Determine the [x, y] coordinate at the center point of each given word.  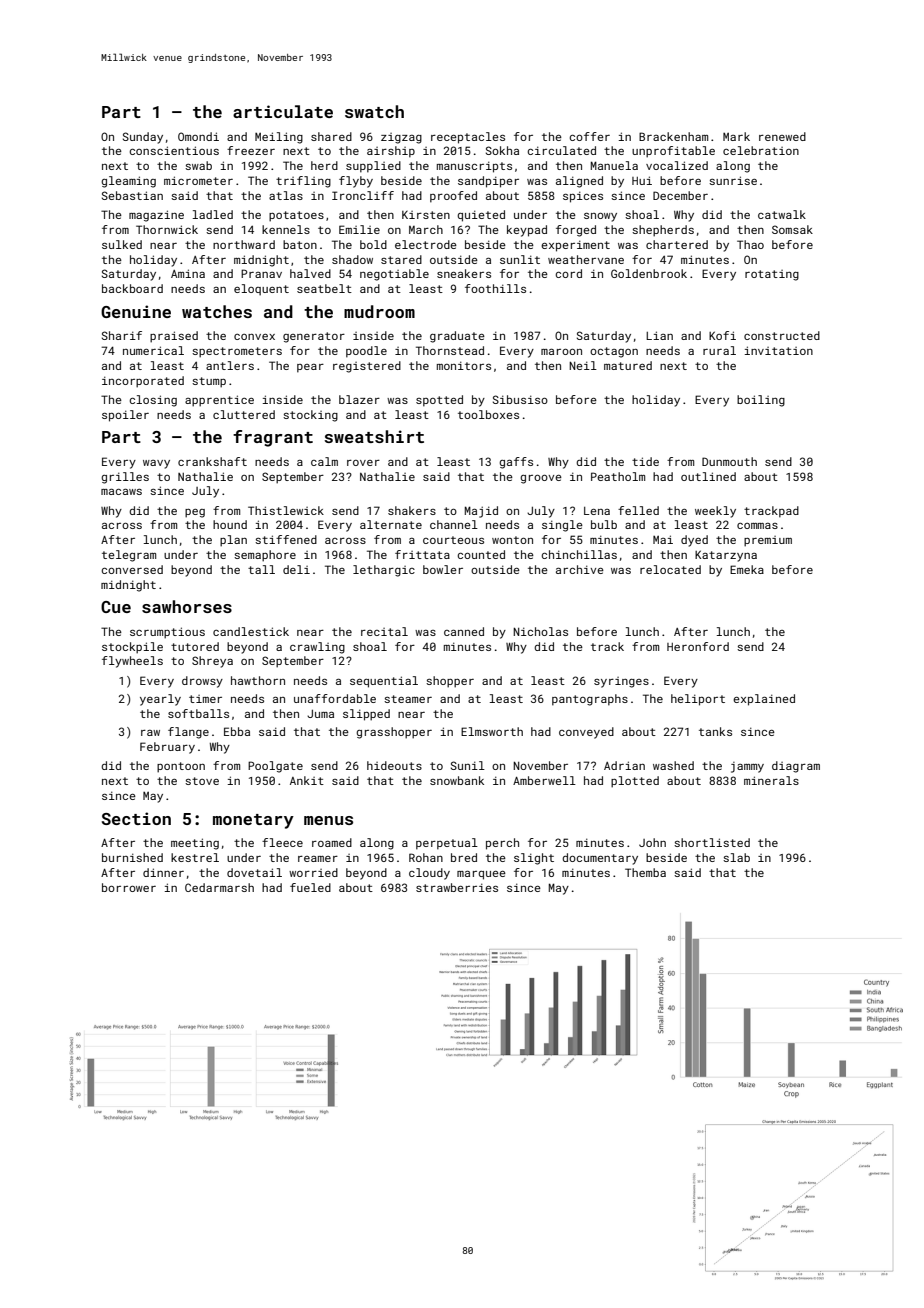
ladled [213, 214]
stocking [310, 416]
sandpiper [488, 182]
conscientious [174, 150]
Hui [642, 180]
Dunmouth [729, 461]
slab [736, 857]
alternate [391, 524]
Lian [659, 335]
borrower [129, 887]
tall [261, 569]
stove [202, 781]
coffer [590, 136]
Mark [736, 136]
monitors [464, 365]
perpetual [447, 844]
